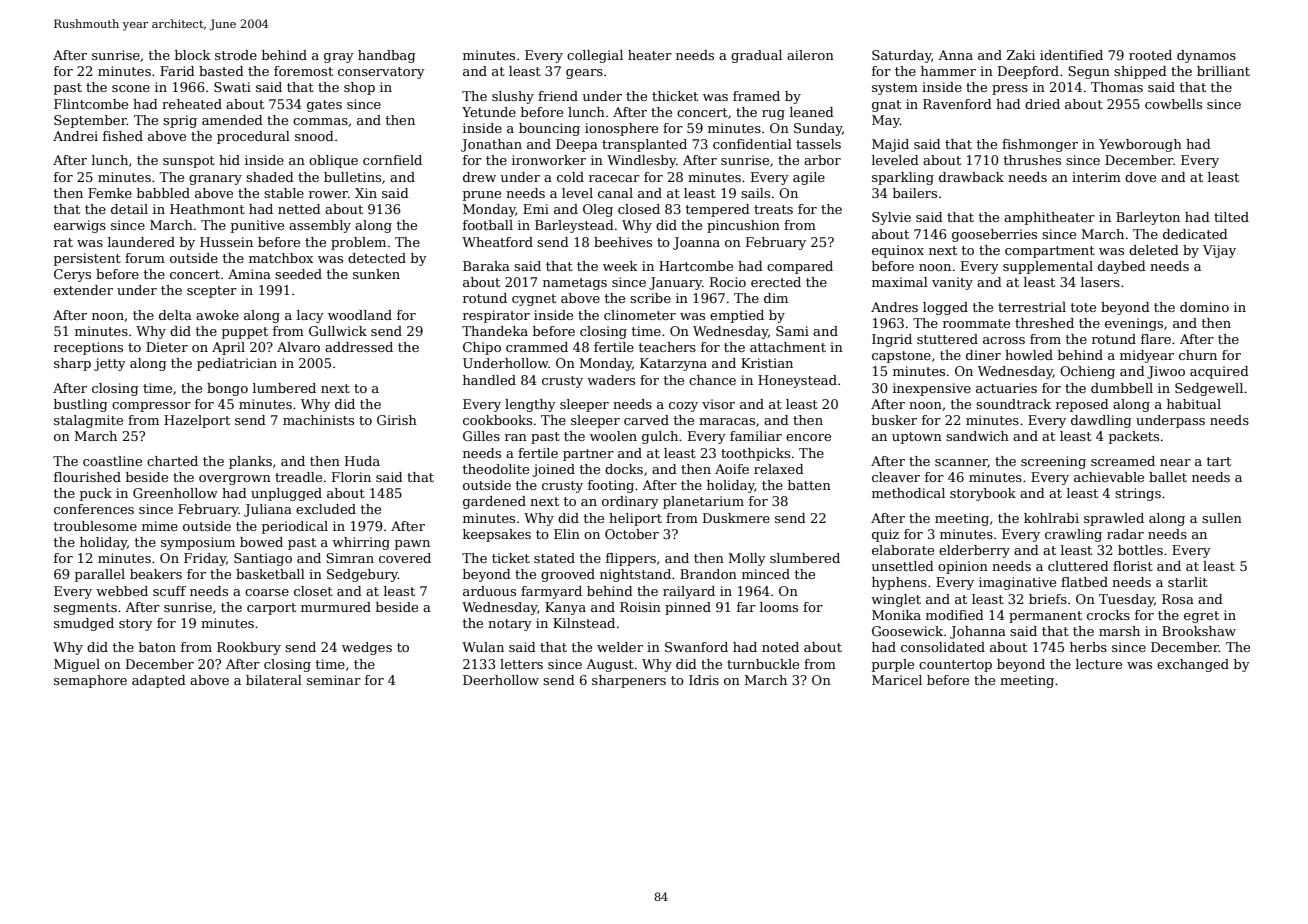 Image resolution: width=1308 pixels, height=924 pixels. I want to click on smudged, so click(84, 624).
